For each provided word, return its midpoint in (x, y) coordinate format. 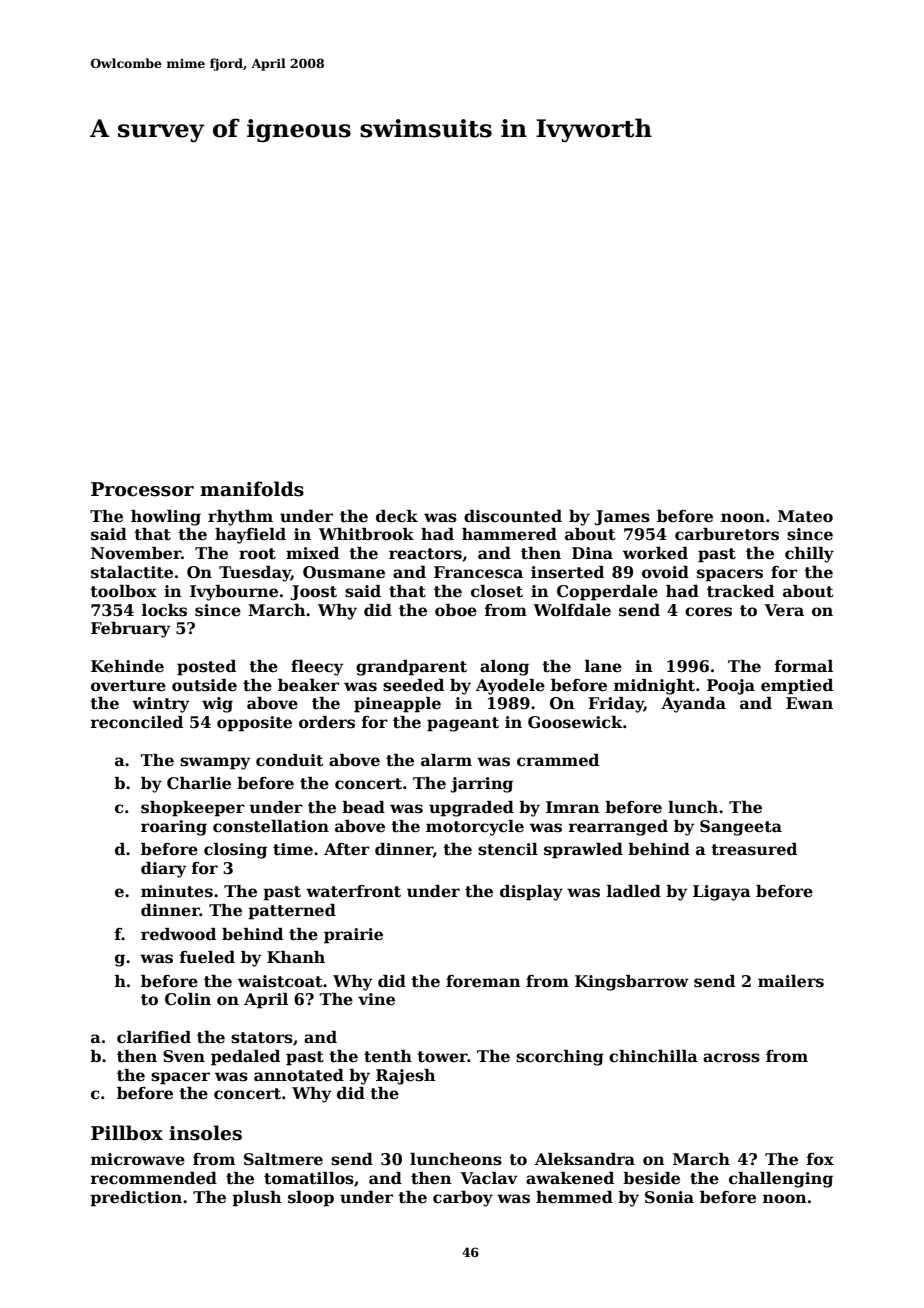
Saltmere (283, 1159)
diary (164, 870)
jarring (481, 785)
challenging (781, 1180)
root (257, 554)
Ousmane (344, 572)
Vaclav (489, 1178)
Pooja (731, 687)
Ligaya (722, 893)
